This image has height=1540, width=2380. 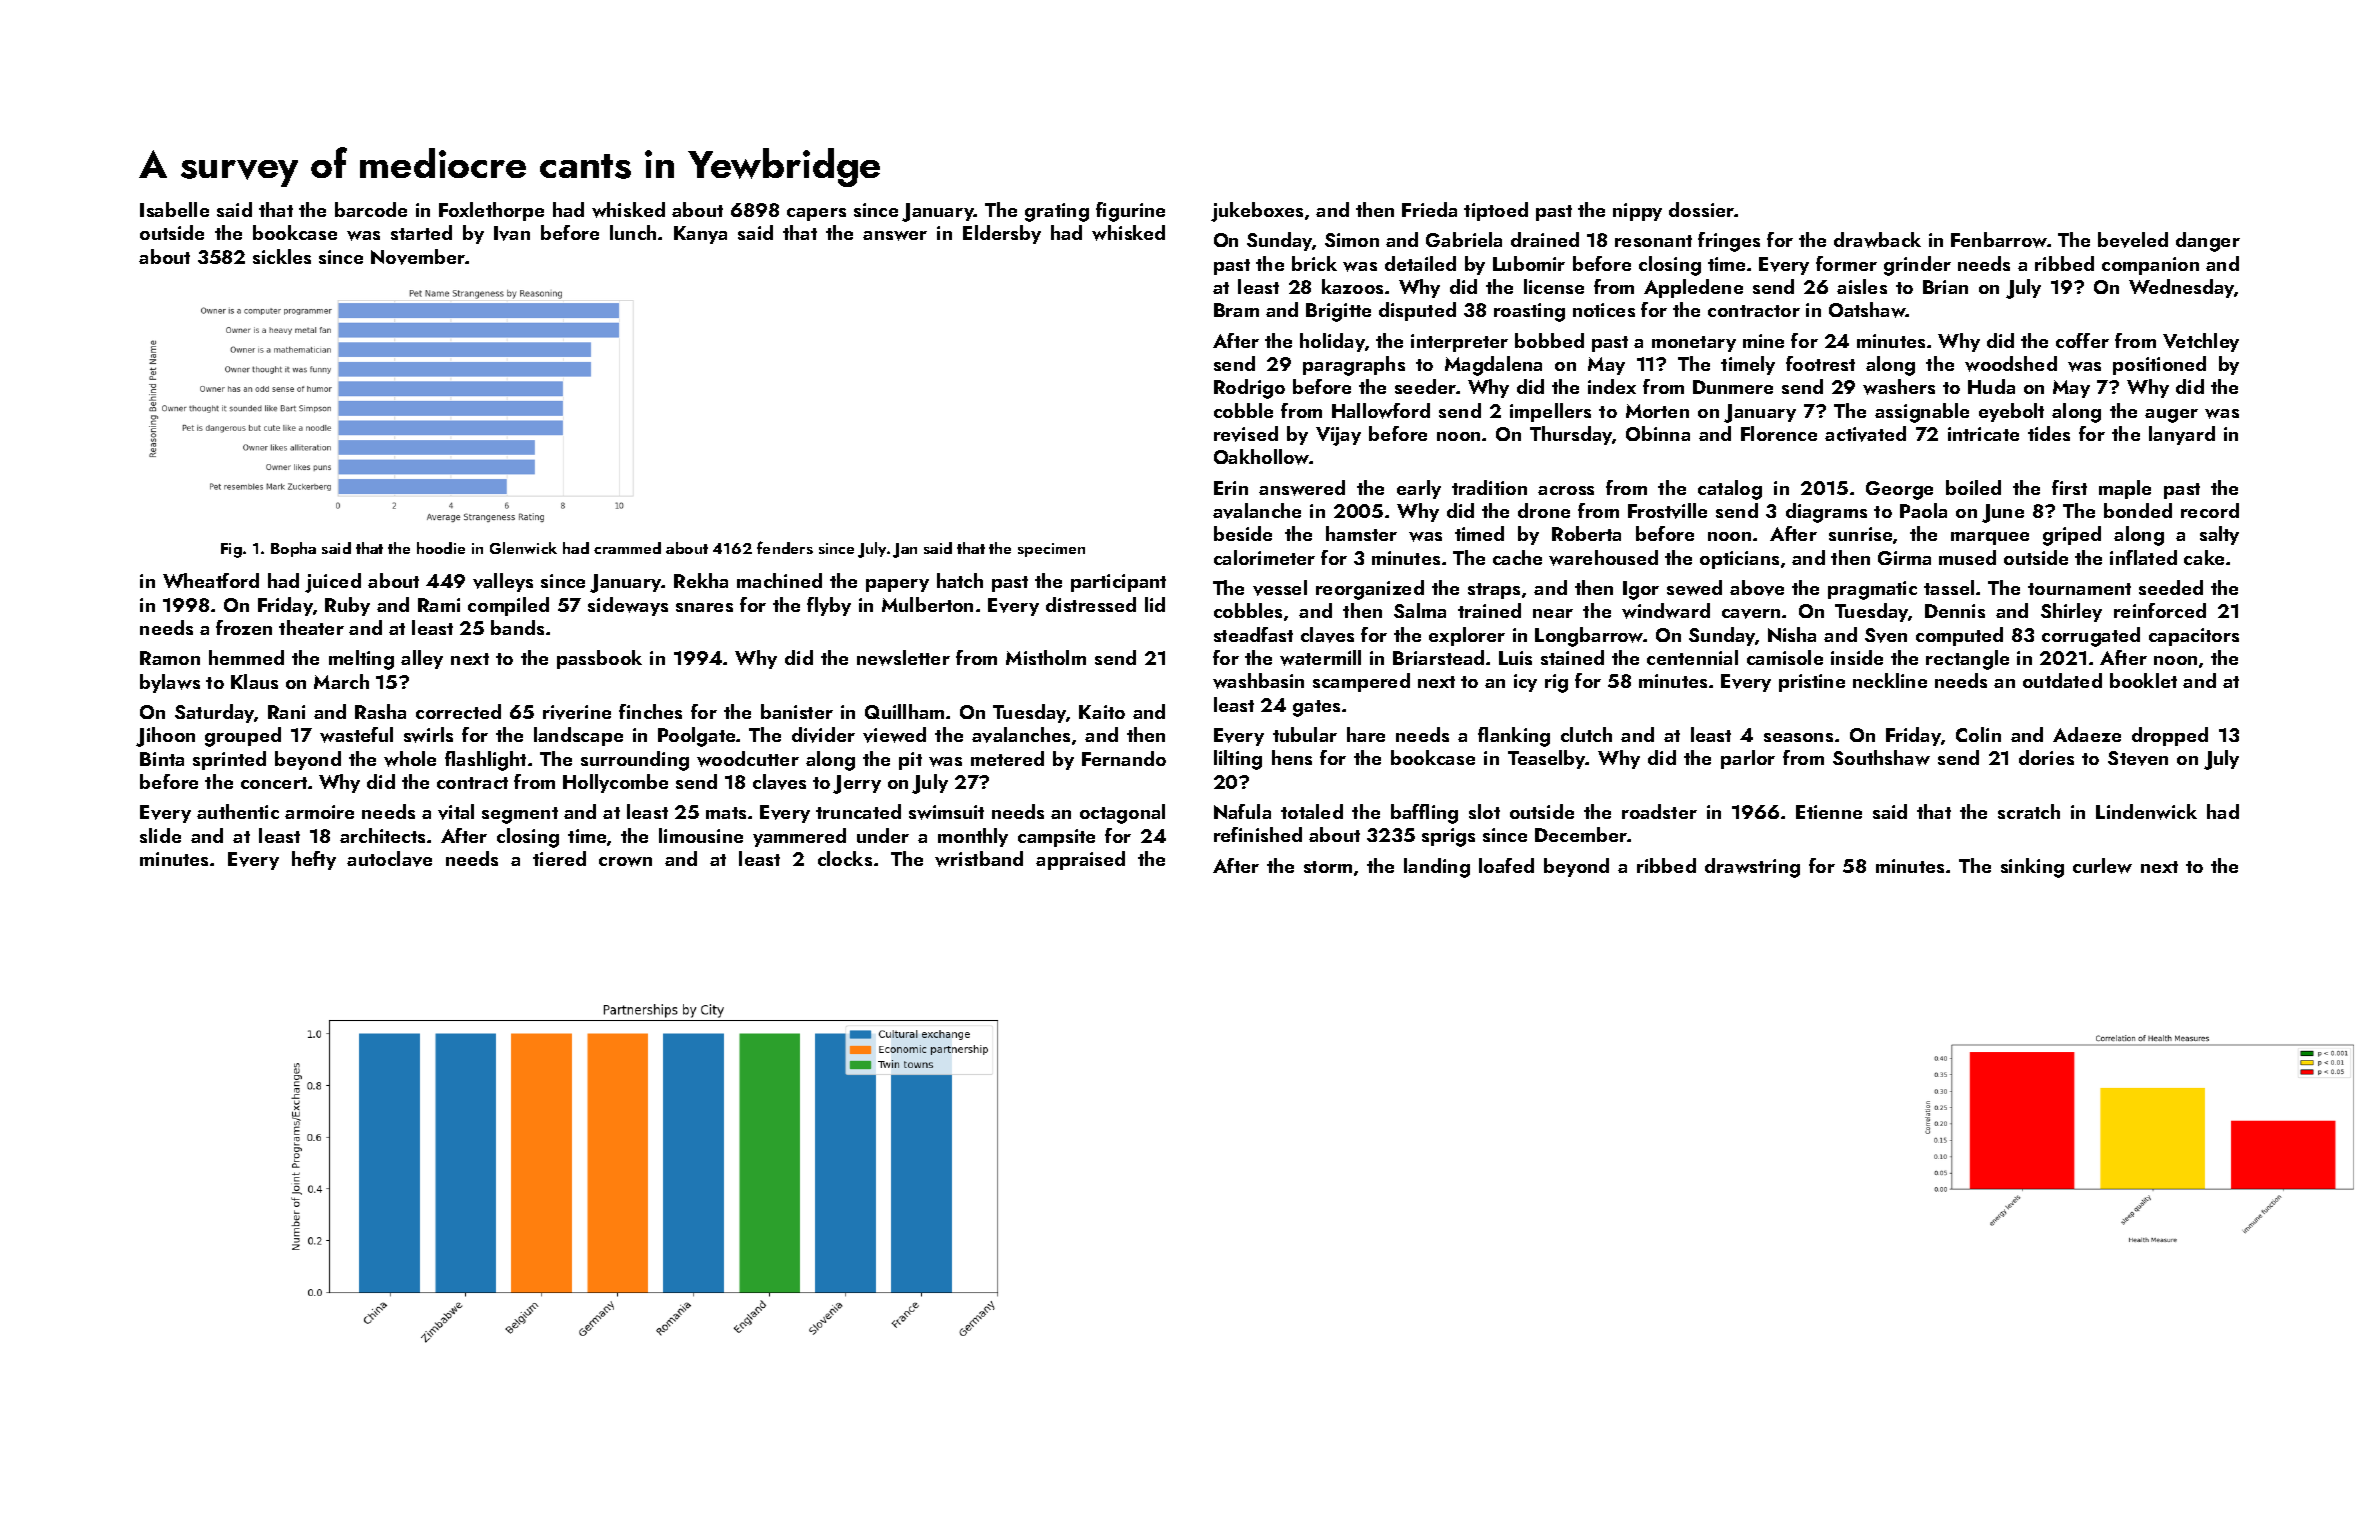 I want to click on sickles, so click(x=282, y=256).
